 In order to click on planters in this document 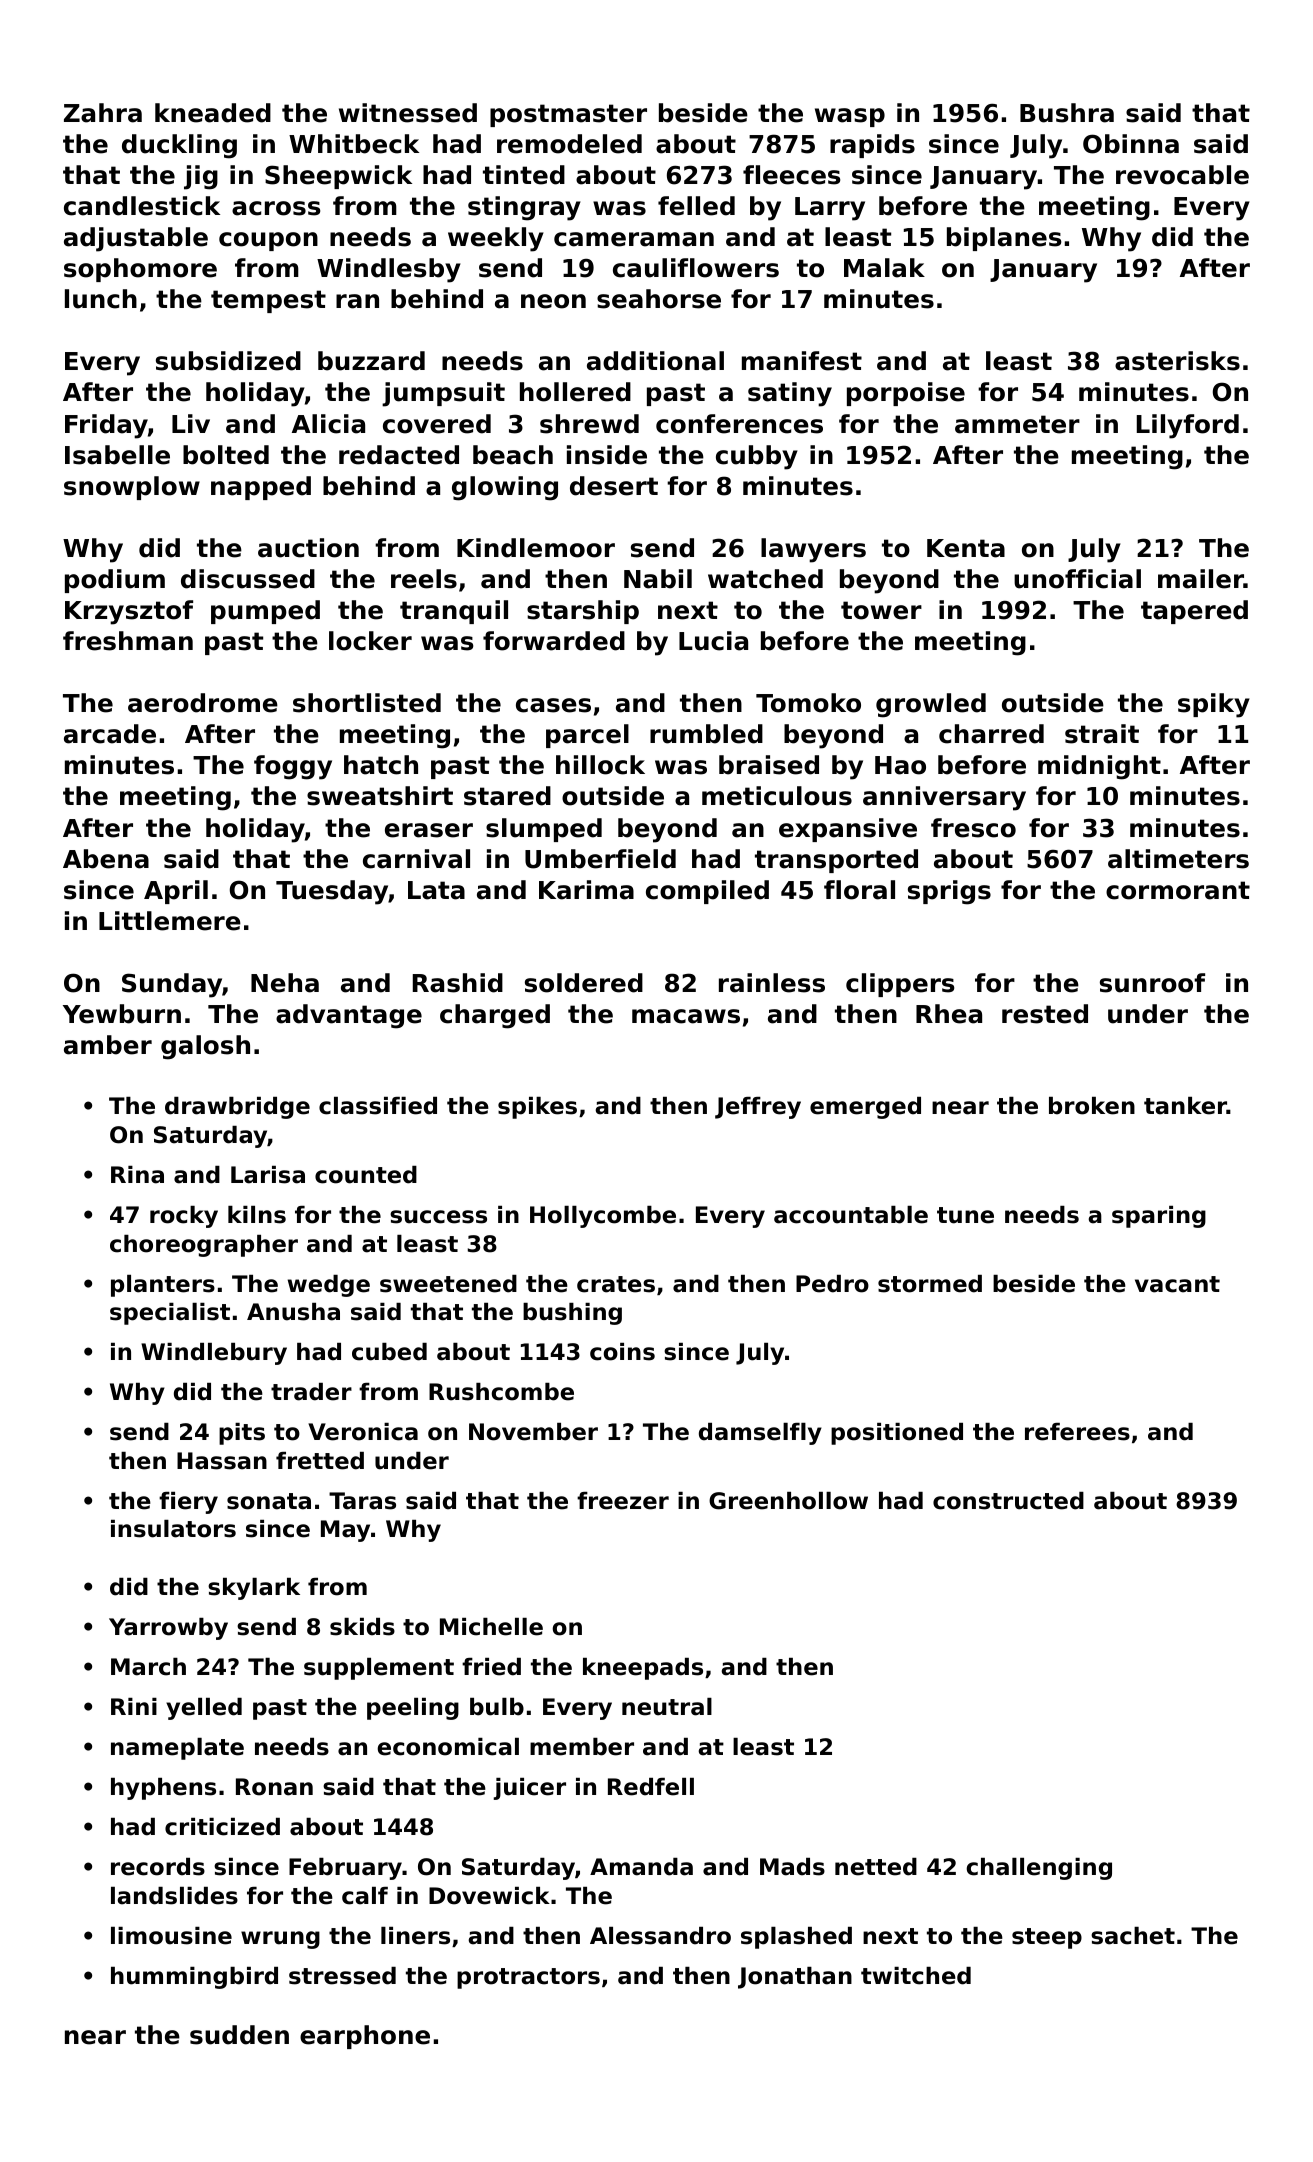, I will do `click(163, 1286)`.
